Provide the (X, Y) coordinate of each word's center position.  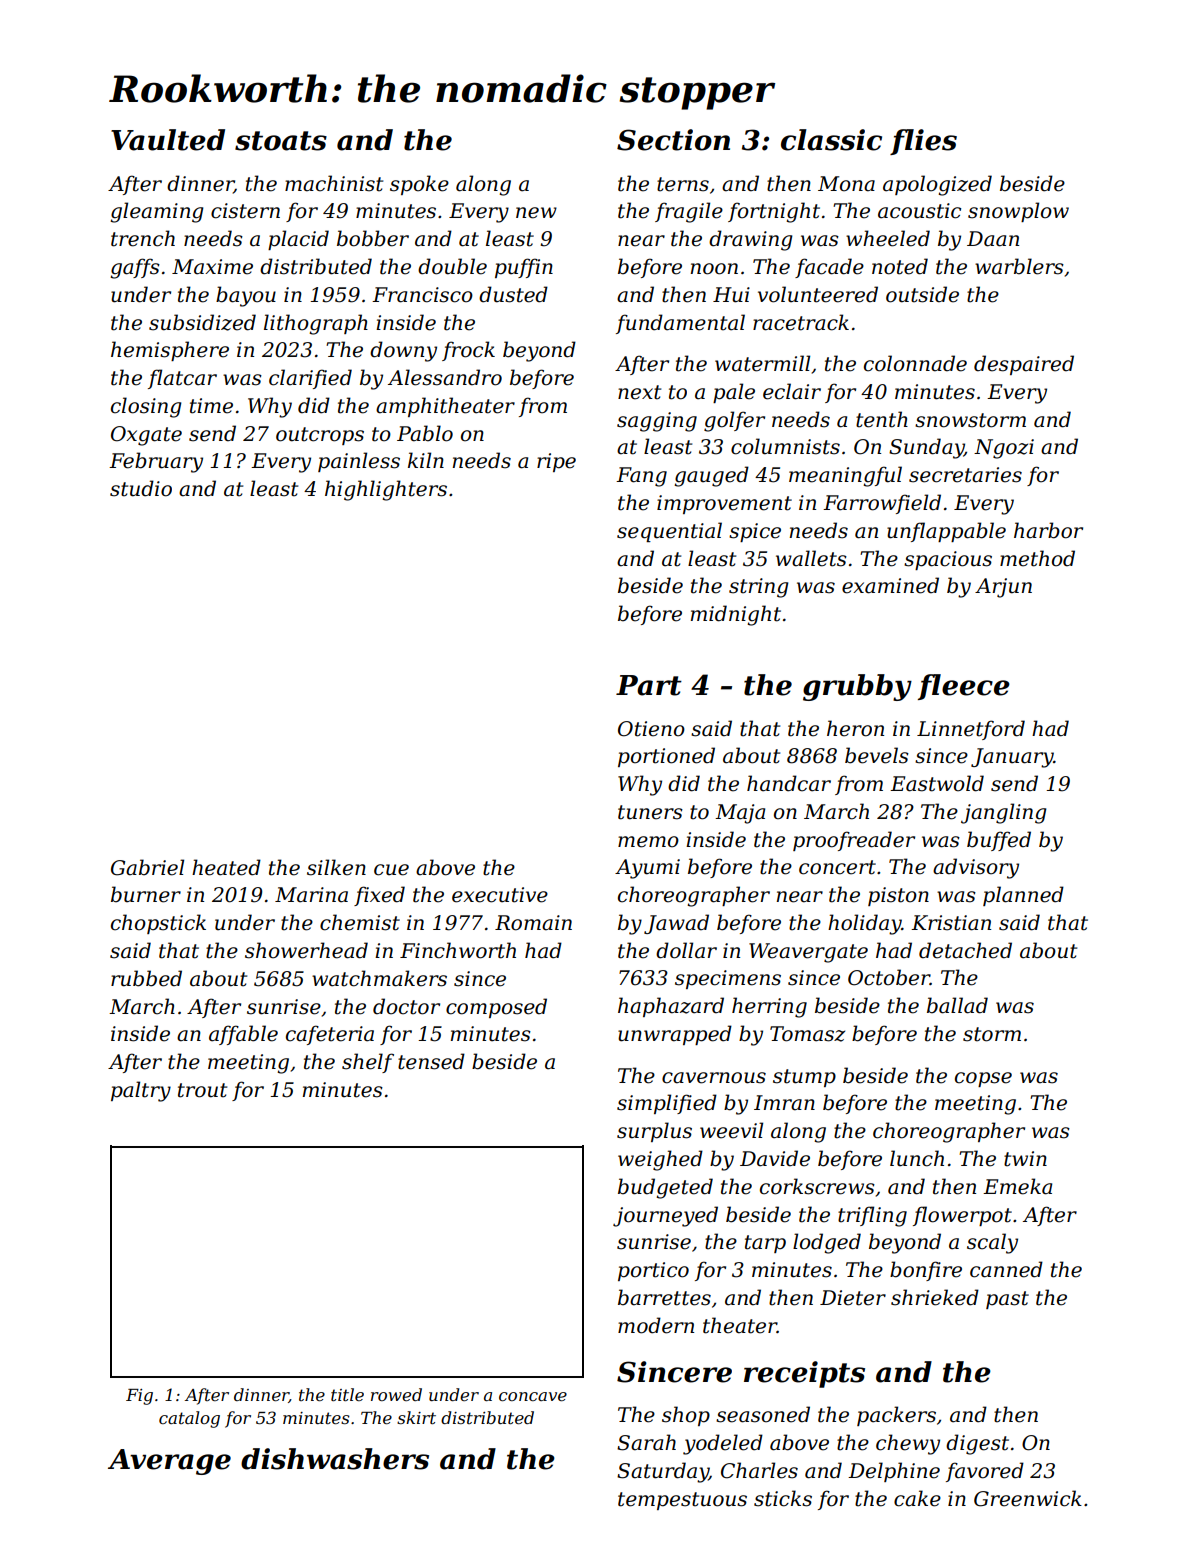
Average (169, 1462)
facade (829, 268)
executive (500, 895)
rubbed (146, 978)
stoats (281, 141)
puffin (524, 268)
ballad (957, 1005)
